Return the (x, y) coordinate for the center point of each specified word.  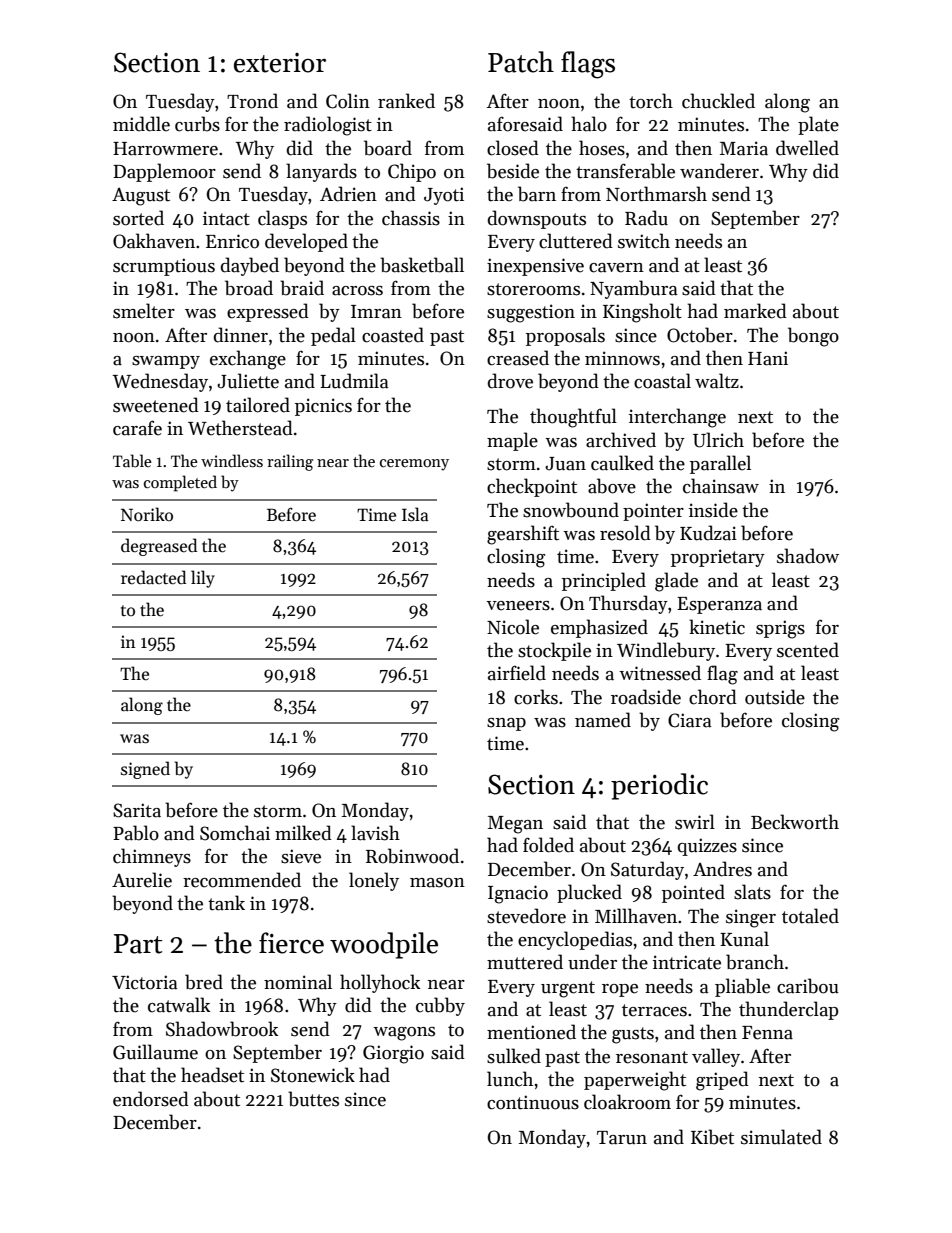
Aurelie (142, 880)
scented (808, 650)
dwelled (807, 148)
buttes (313, 1099)
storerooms (533, 289)
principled (604, 581)
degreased (159, 547)
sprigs (780, 629)
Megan (515, 825)
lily (203, 579)
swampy (166, 362)
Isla (415, 514)
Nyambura (634, 289)
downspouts (537, 219)
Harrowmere (165, 149)
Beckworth (795, 822)
